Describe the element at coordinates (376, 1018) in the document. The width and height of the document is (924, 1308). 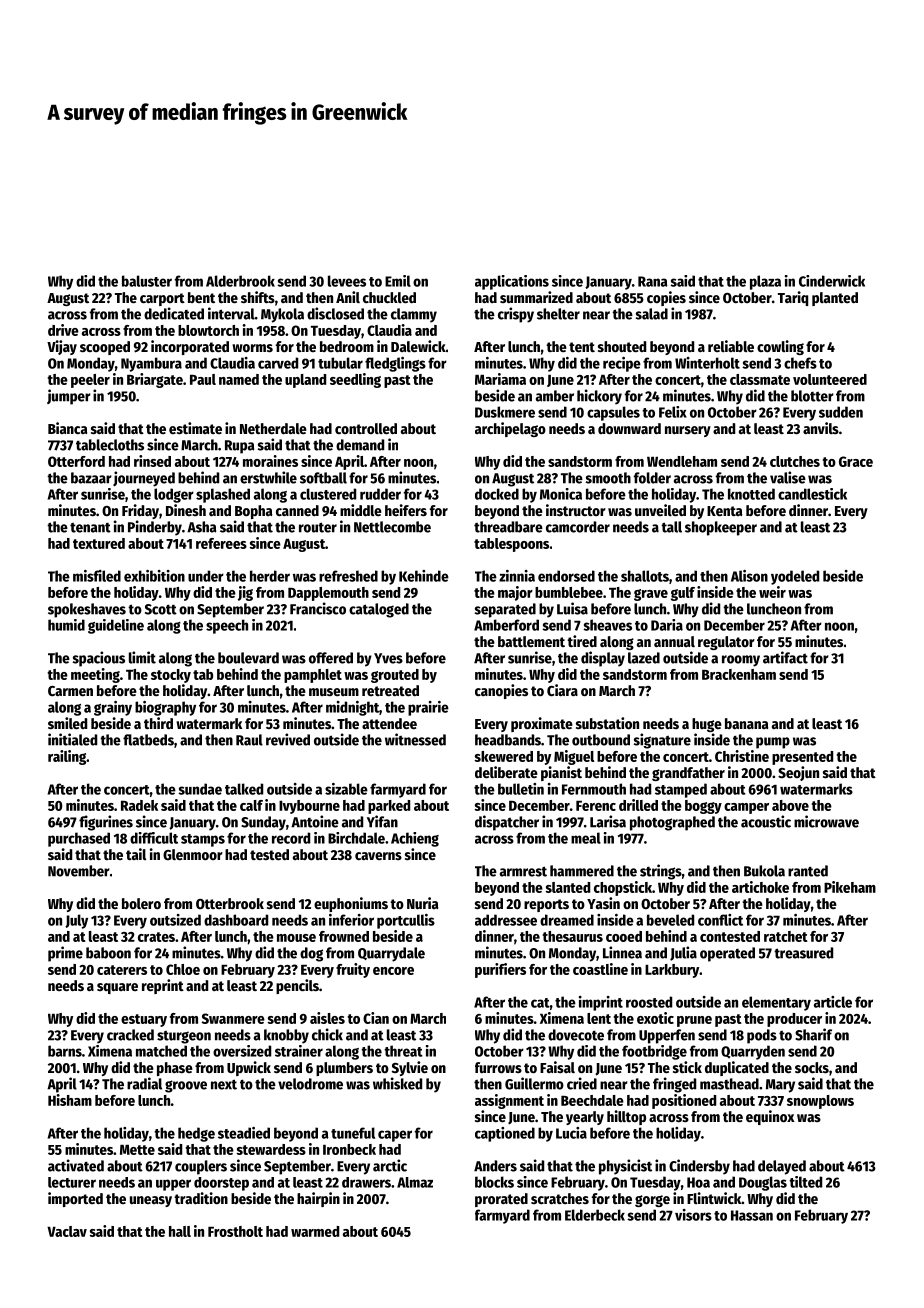
I see `Cian` at that location.
